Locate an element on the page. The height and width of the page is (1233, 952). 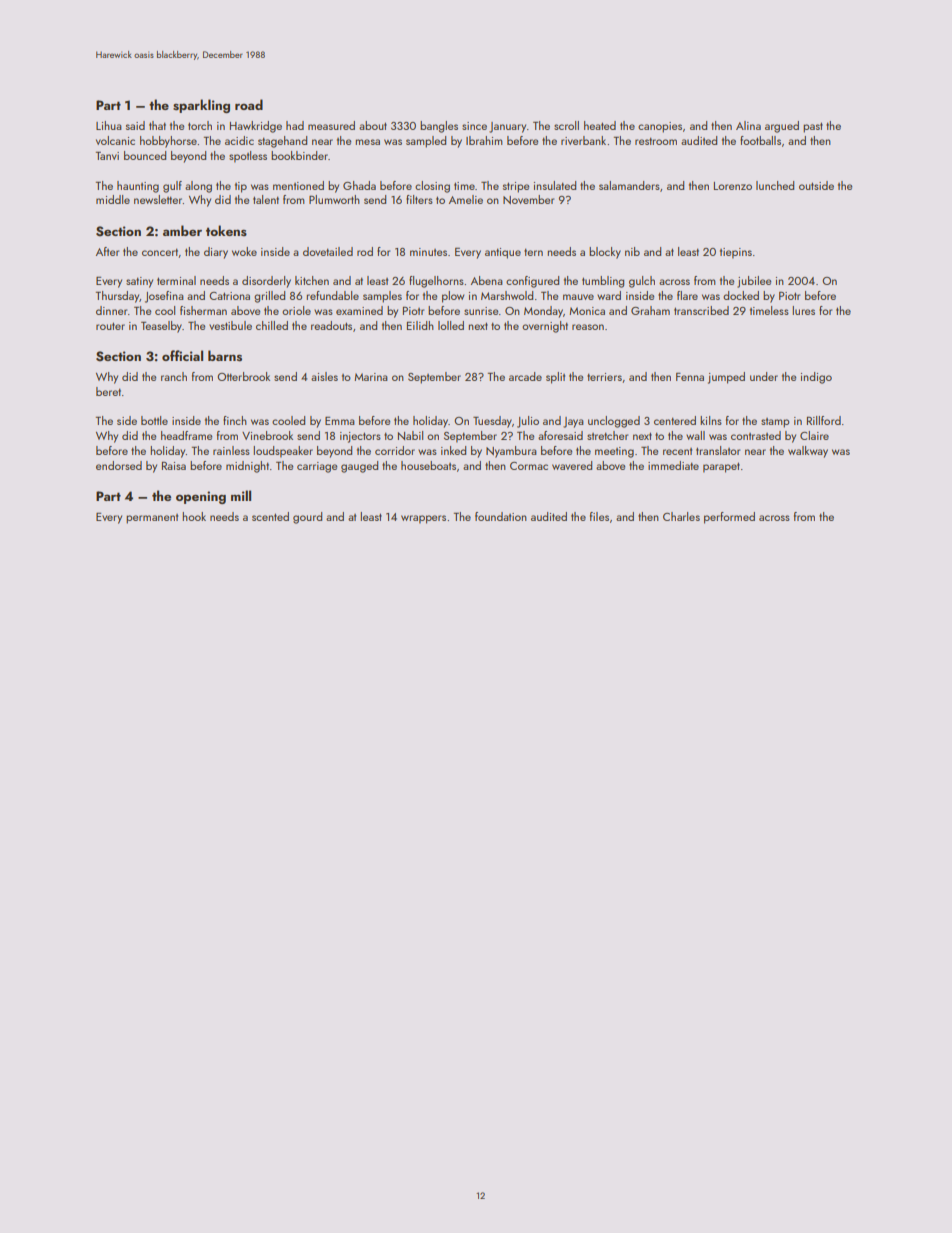
filters is located at coordinates (419, 199).
